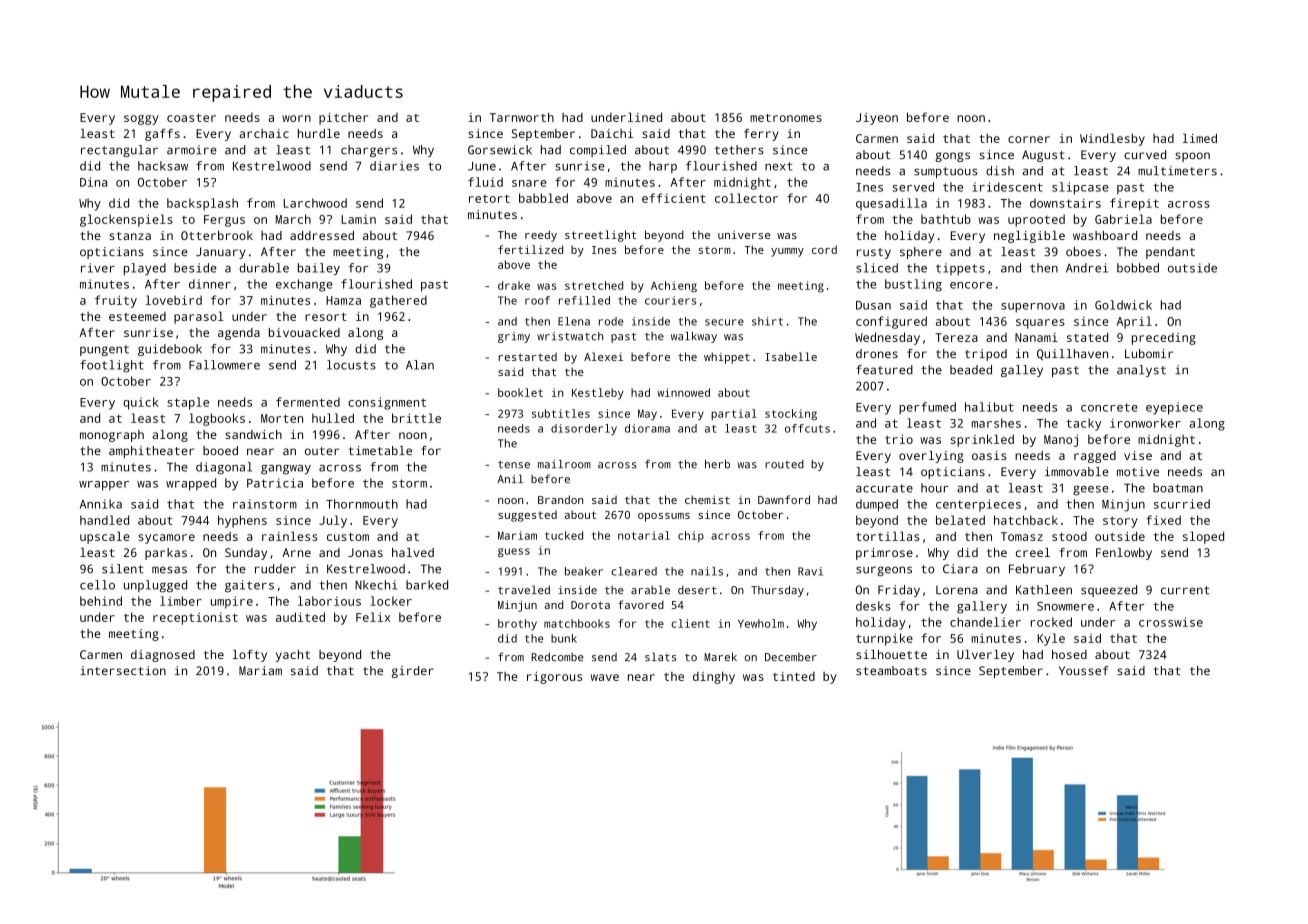 The image size is (1308, 924). Describe the element at coordinates (322, 451) in the screenshot. I see `outer` at that location.
